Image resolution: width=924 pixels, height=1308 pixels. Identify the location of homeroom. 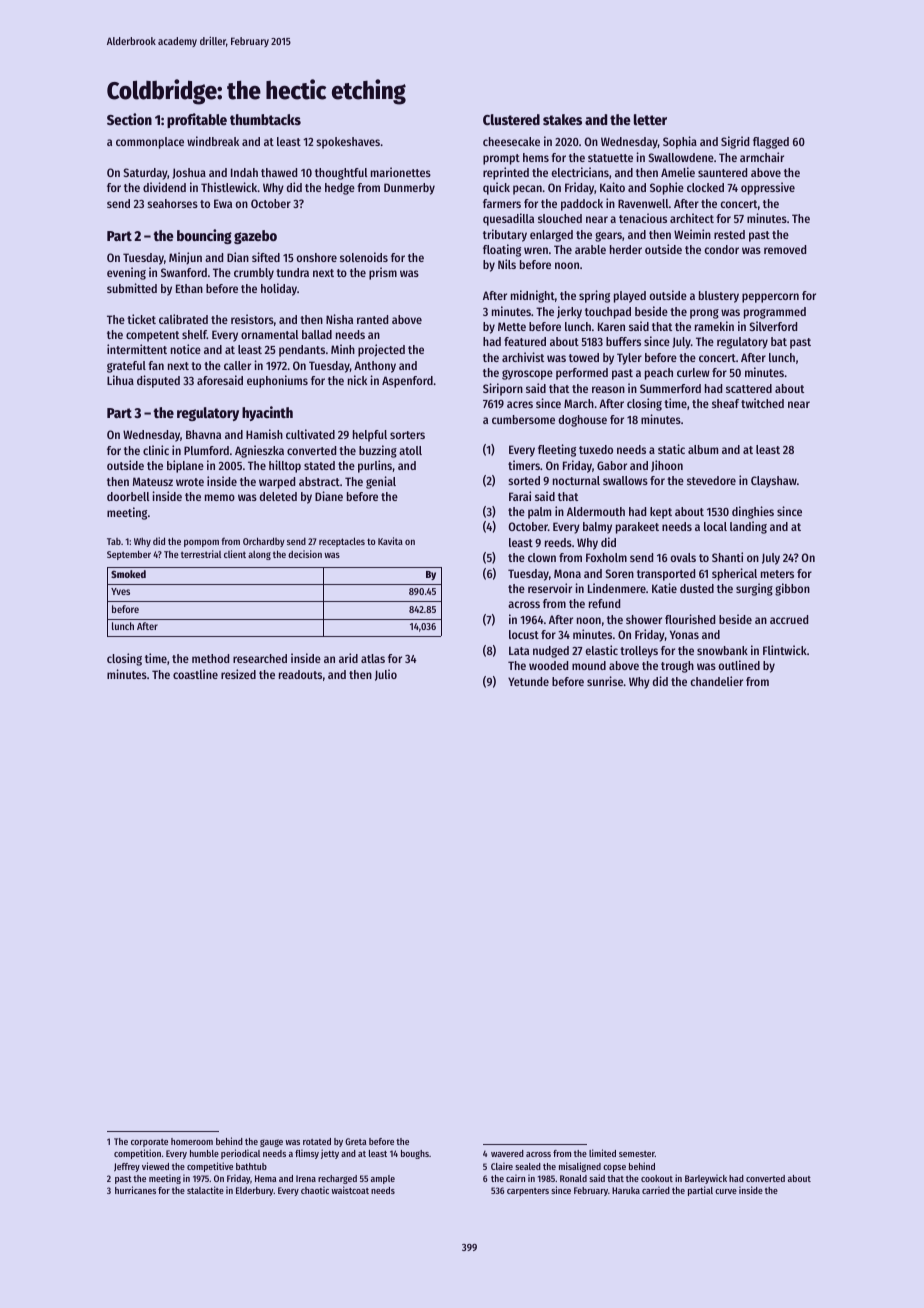
(192, 1141).
